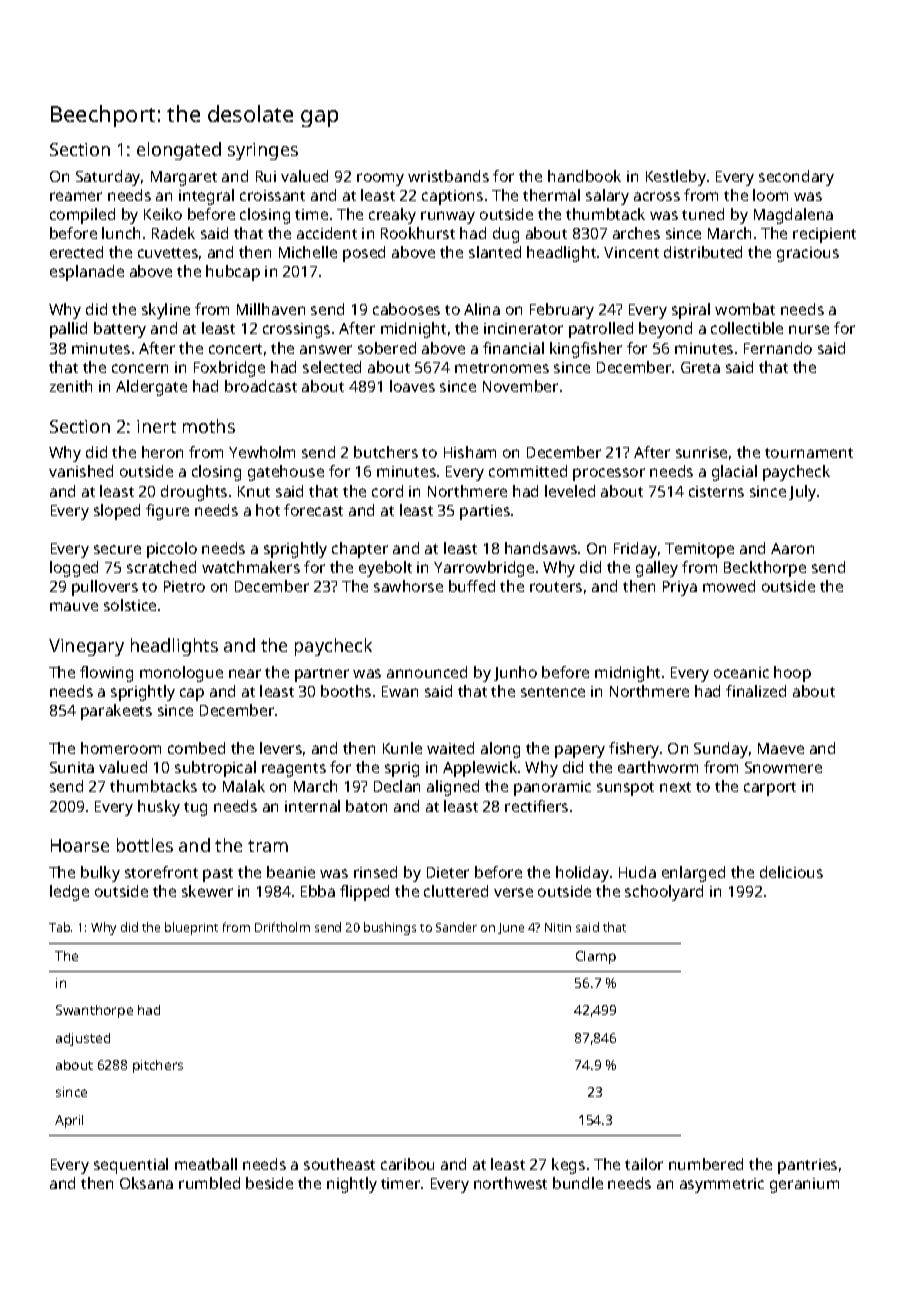  What do you see at coordinates (251, 567) in the screenshot?
I see `watchmakers` at bounding box center [251, 567].
